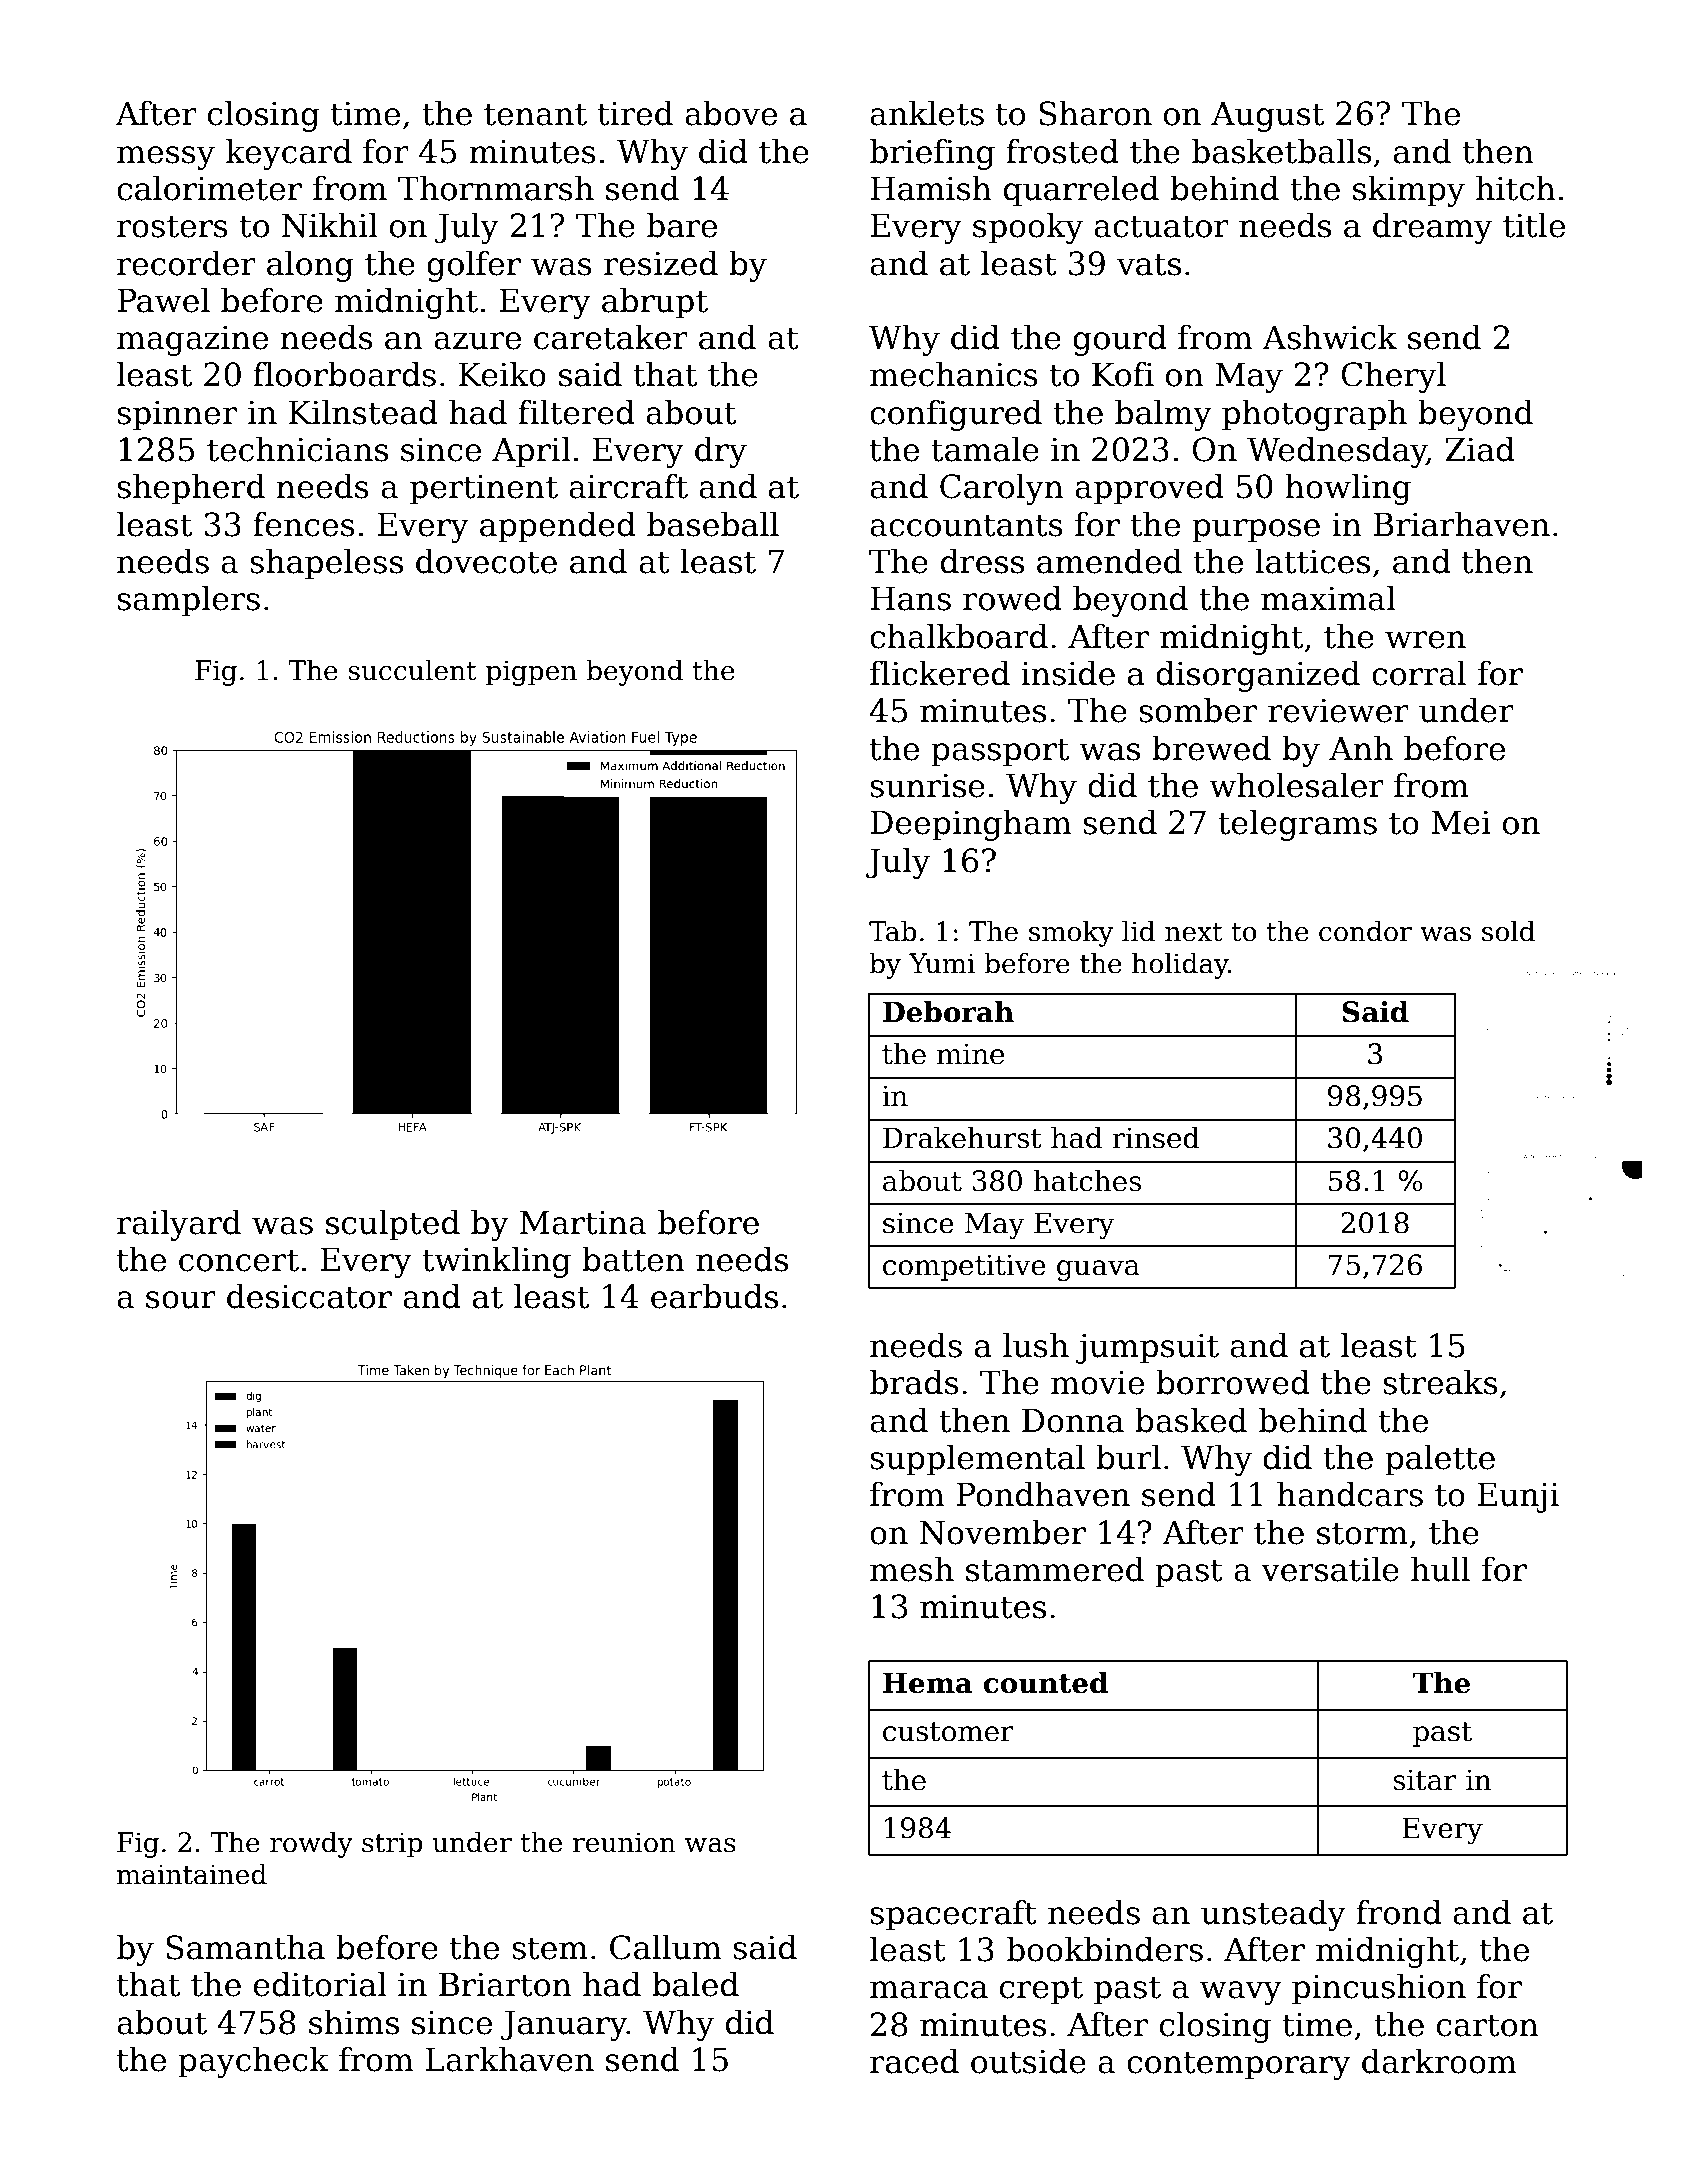  Describe the element at coordinates (1508, 931) in the document. I see `sold` at that location.
